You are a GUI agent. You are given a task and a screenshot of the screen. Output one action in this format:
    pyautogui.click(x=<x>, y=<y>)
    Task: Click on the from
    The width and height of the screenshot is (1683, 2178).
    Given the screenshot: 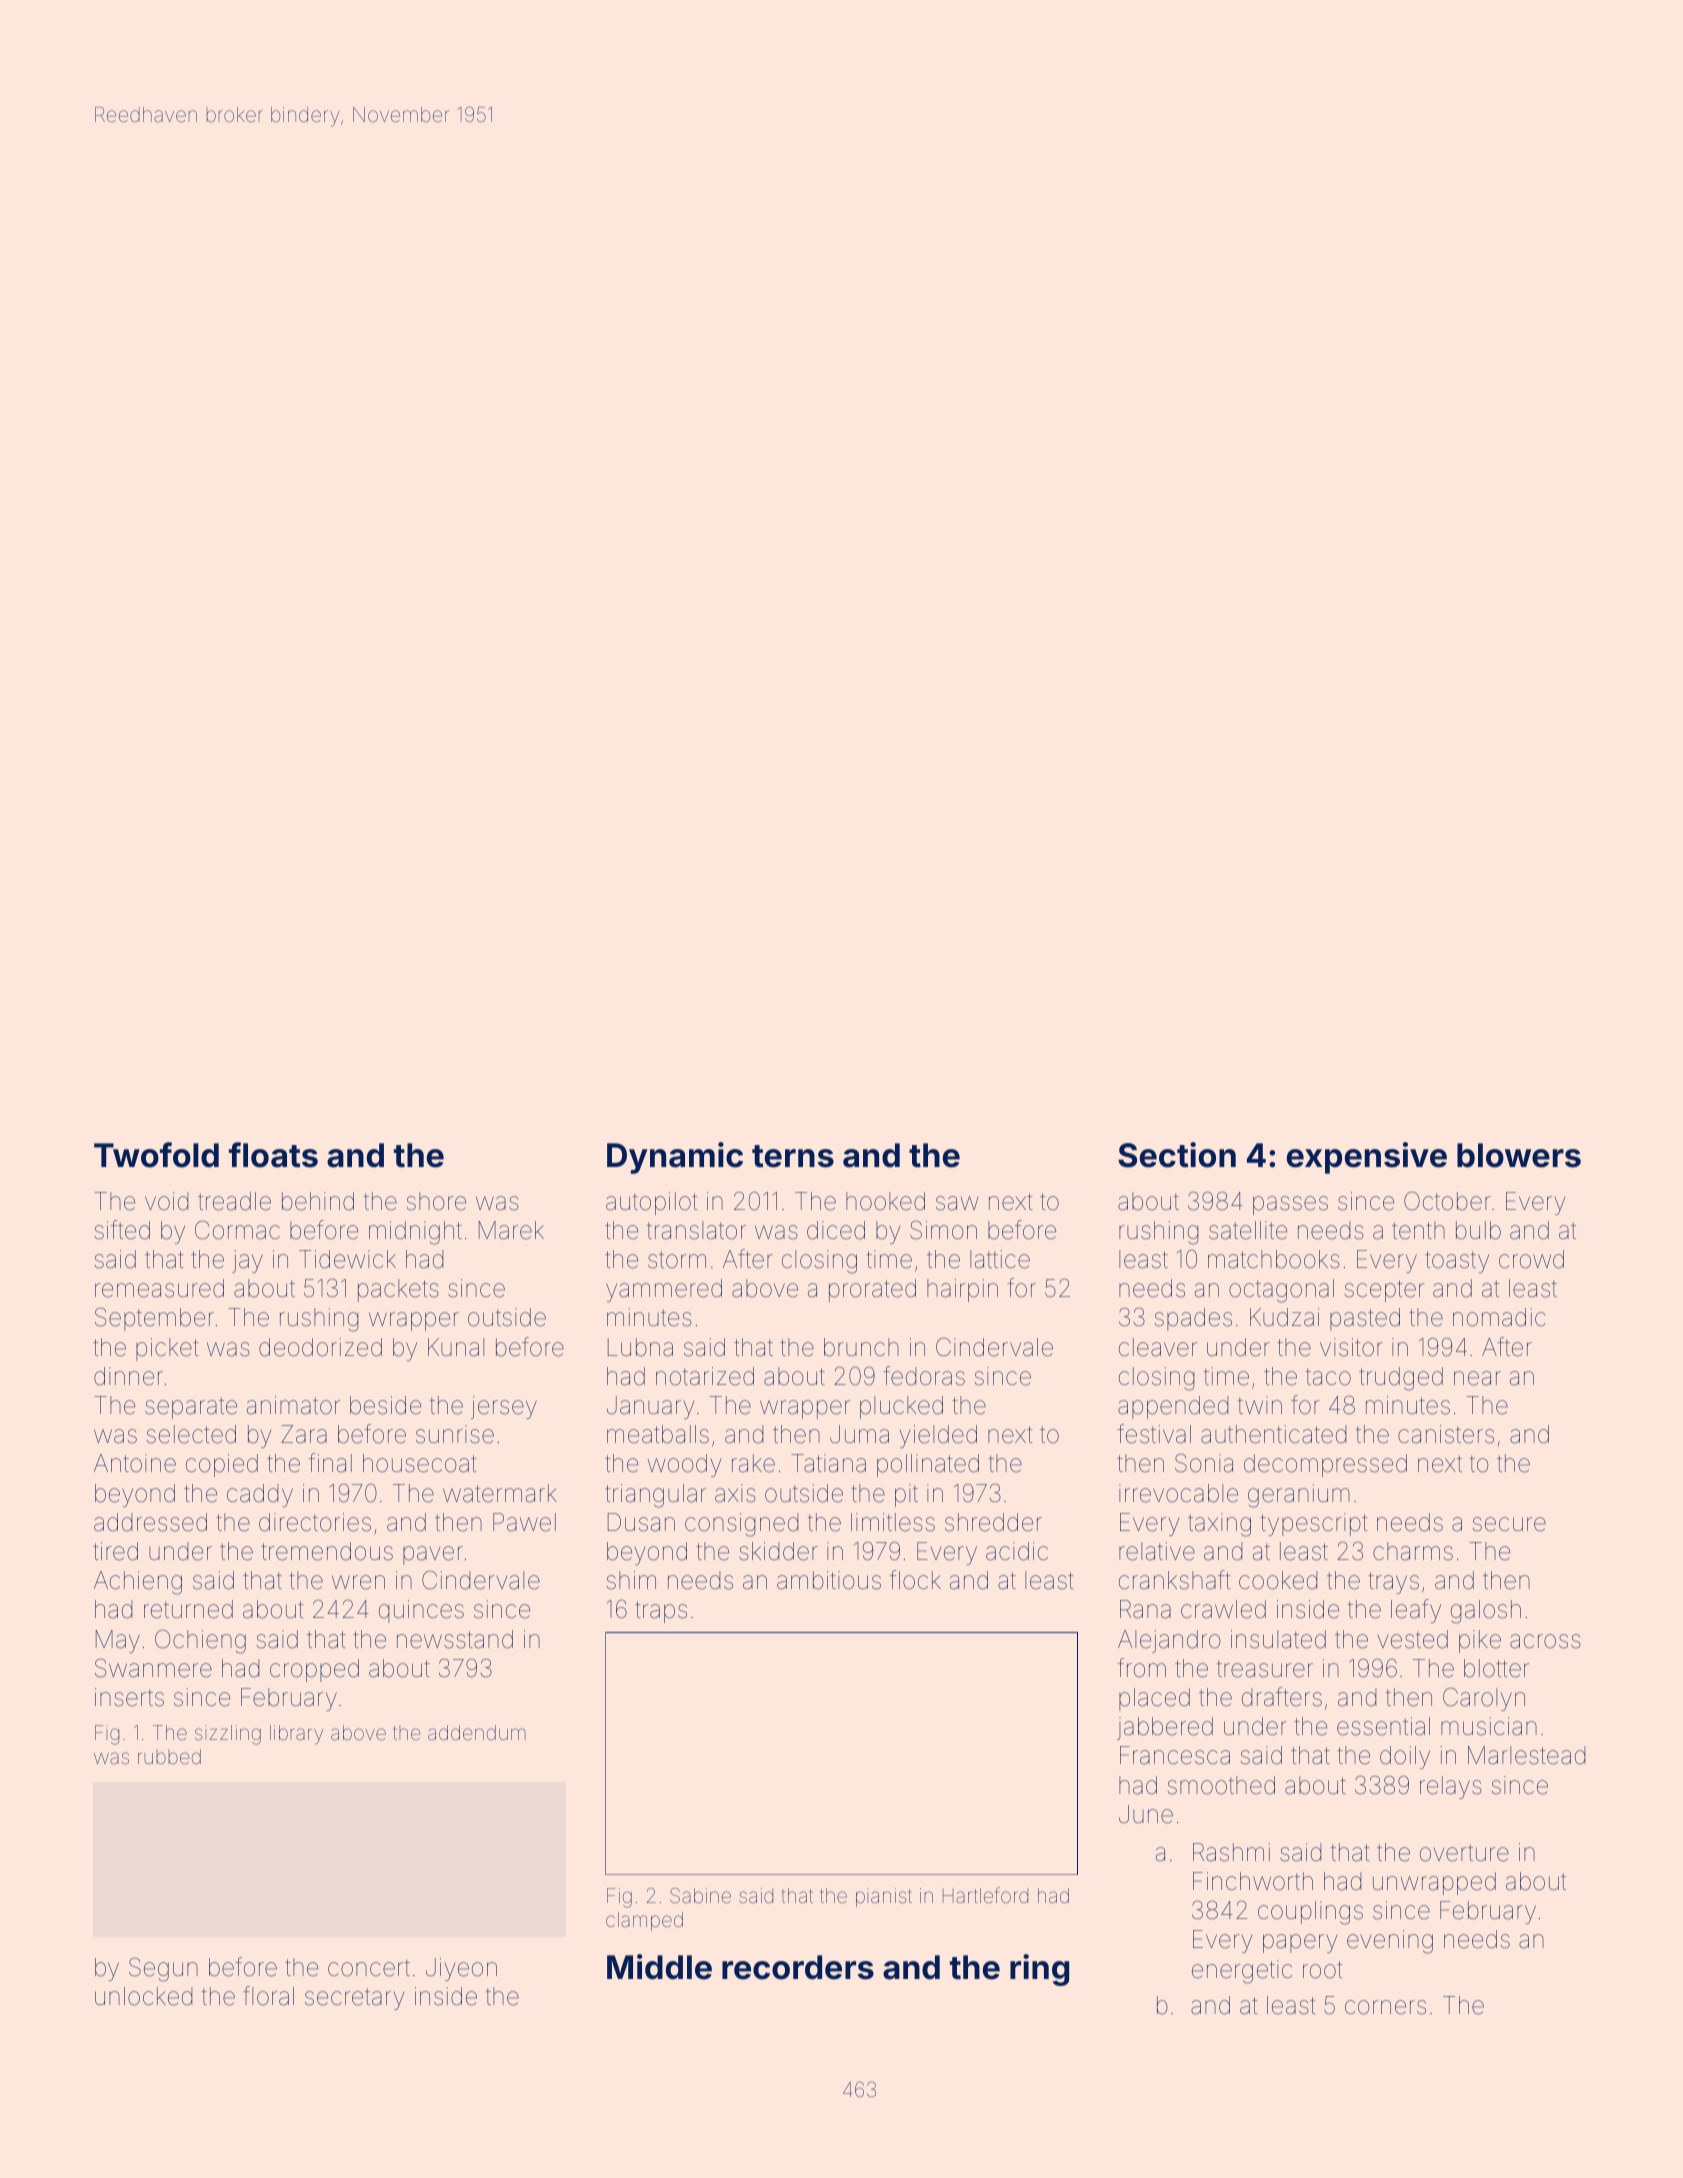 What is the action you would take?
    pyautogui.click(x=1141, y=1668)
